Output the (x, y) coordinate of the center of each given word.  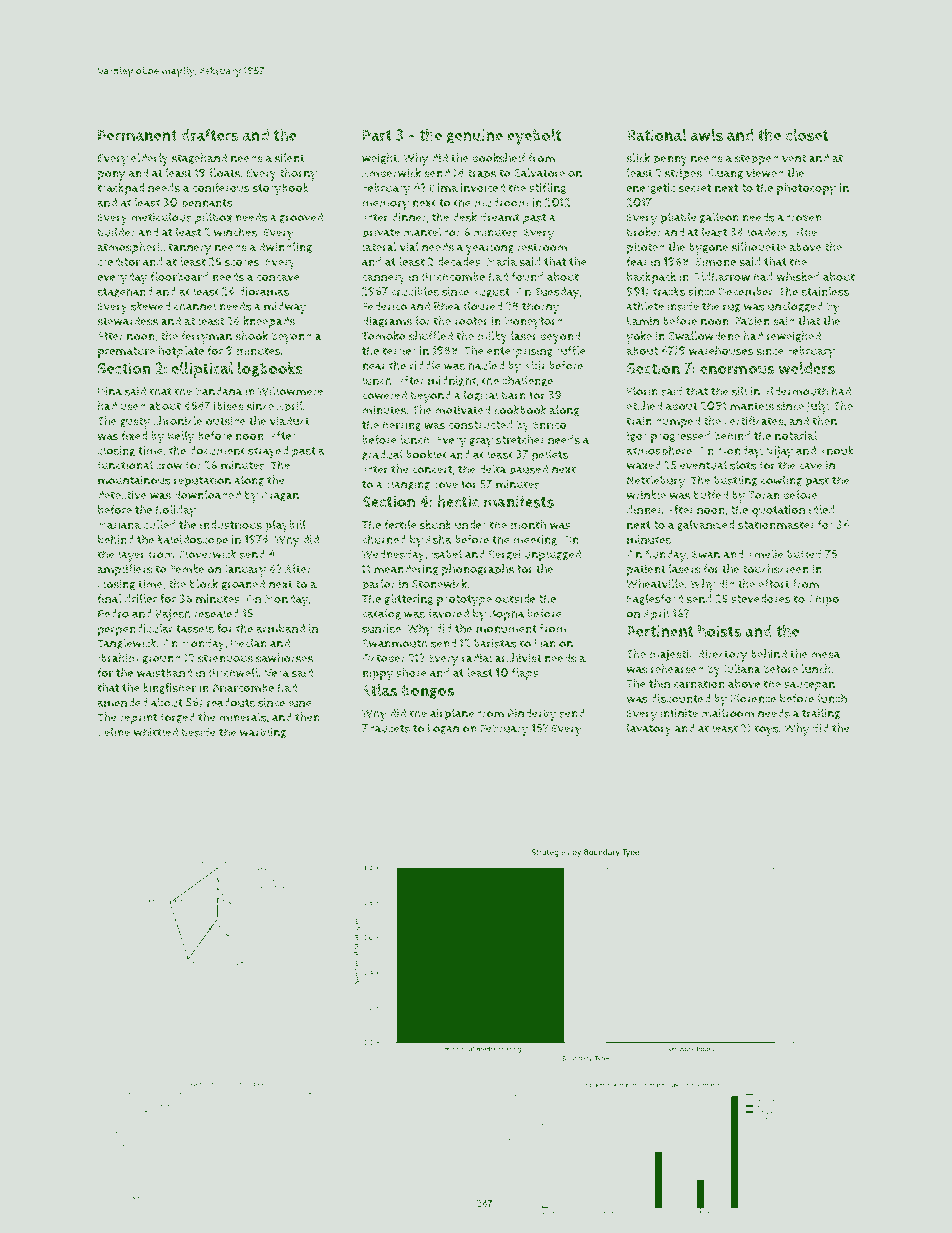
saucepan (809, 686)
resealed (216, 613)
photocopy (806, 189)
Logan (443, 729)
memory (385, 205)
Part (377, 135)
